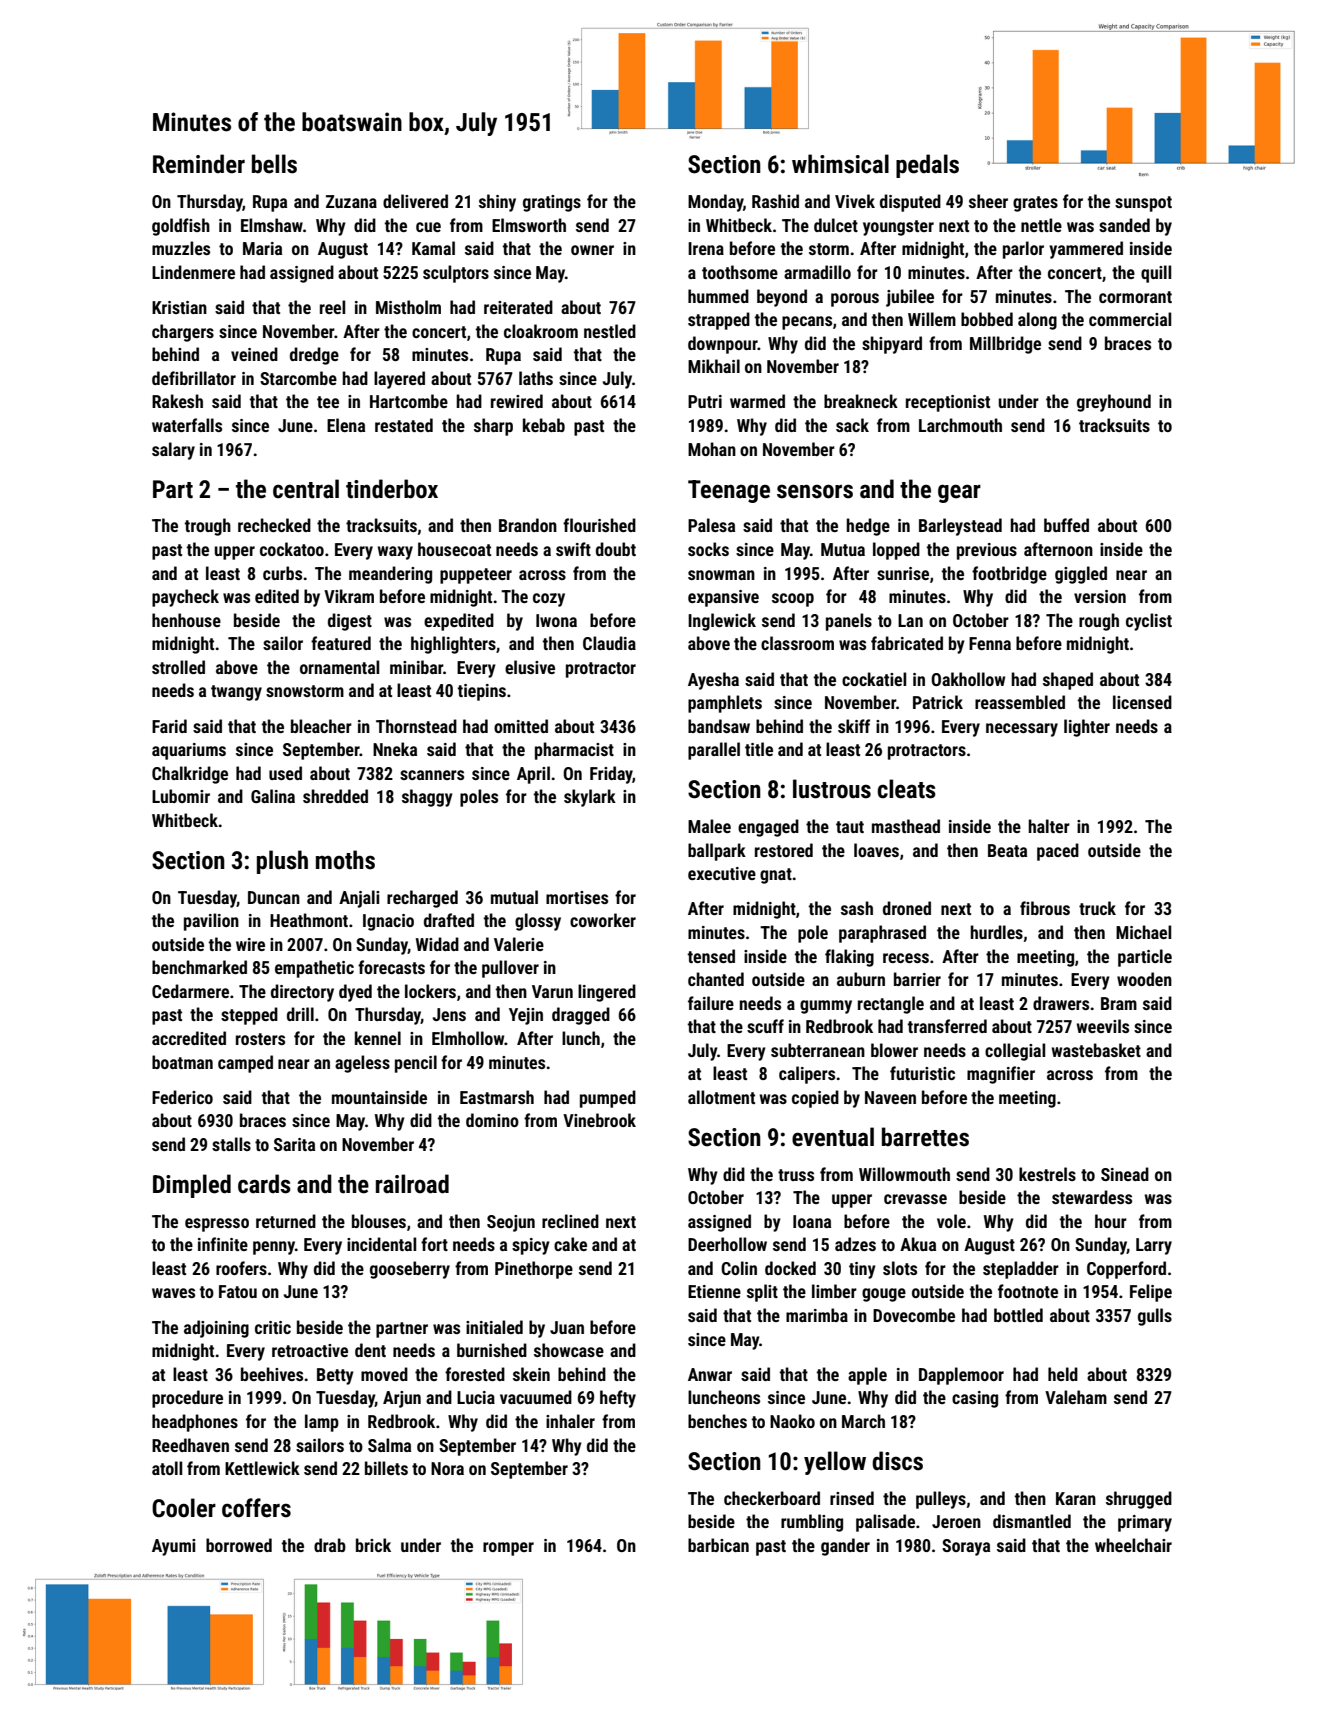 The width and height of the document is (1324, 1713). What do you see at coordinates (294, 1144) in the document?
I see `Sarita` at bounding box center [294, 1144].
